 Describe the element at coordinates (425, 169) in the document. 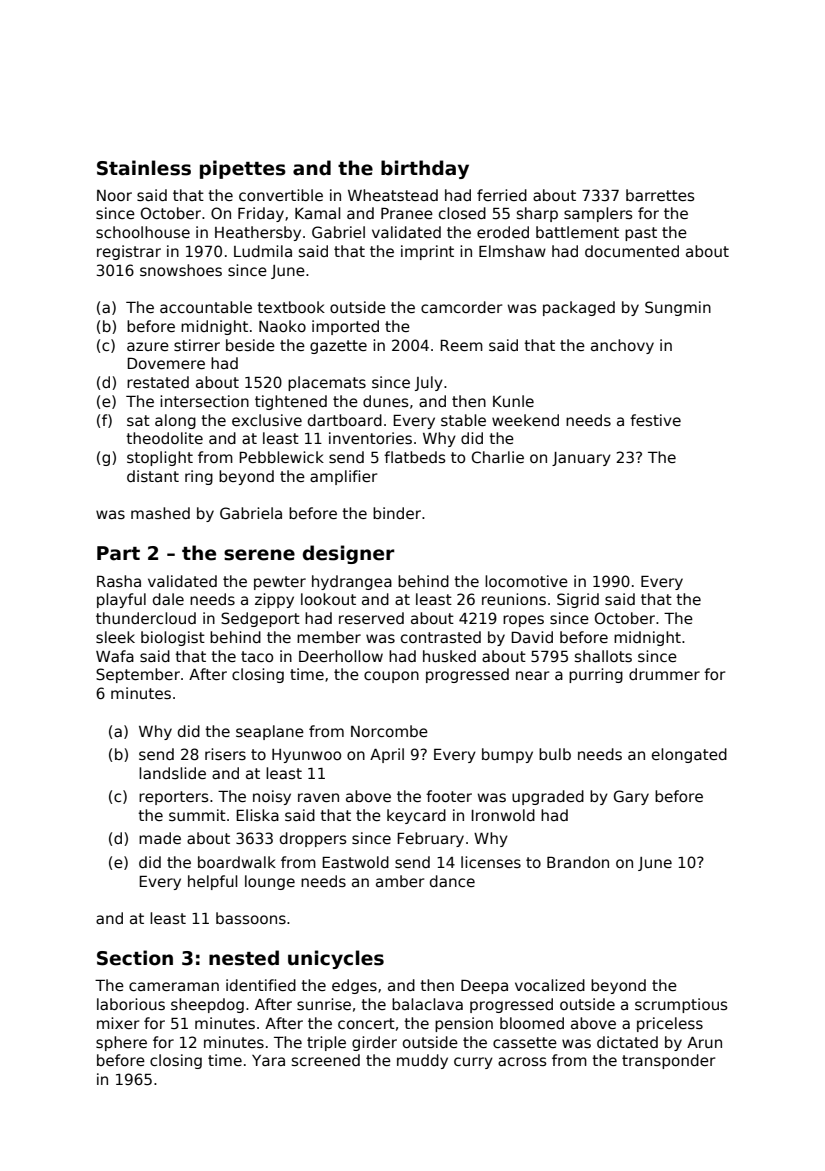

I see `birthday` at that location.
